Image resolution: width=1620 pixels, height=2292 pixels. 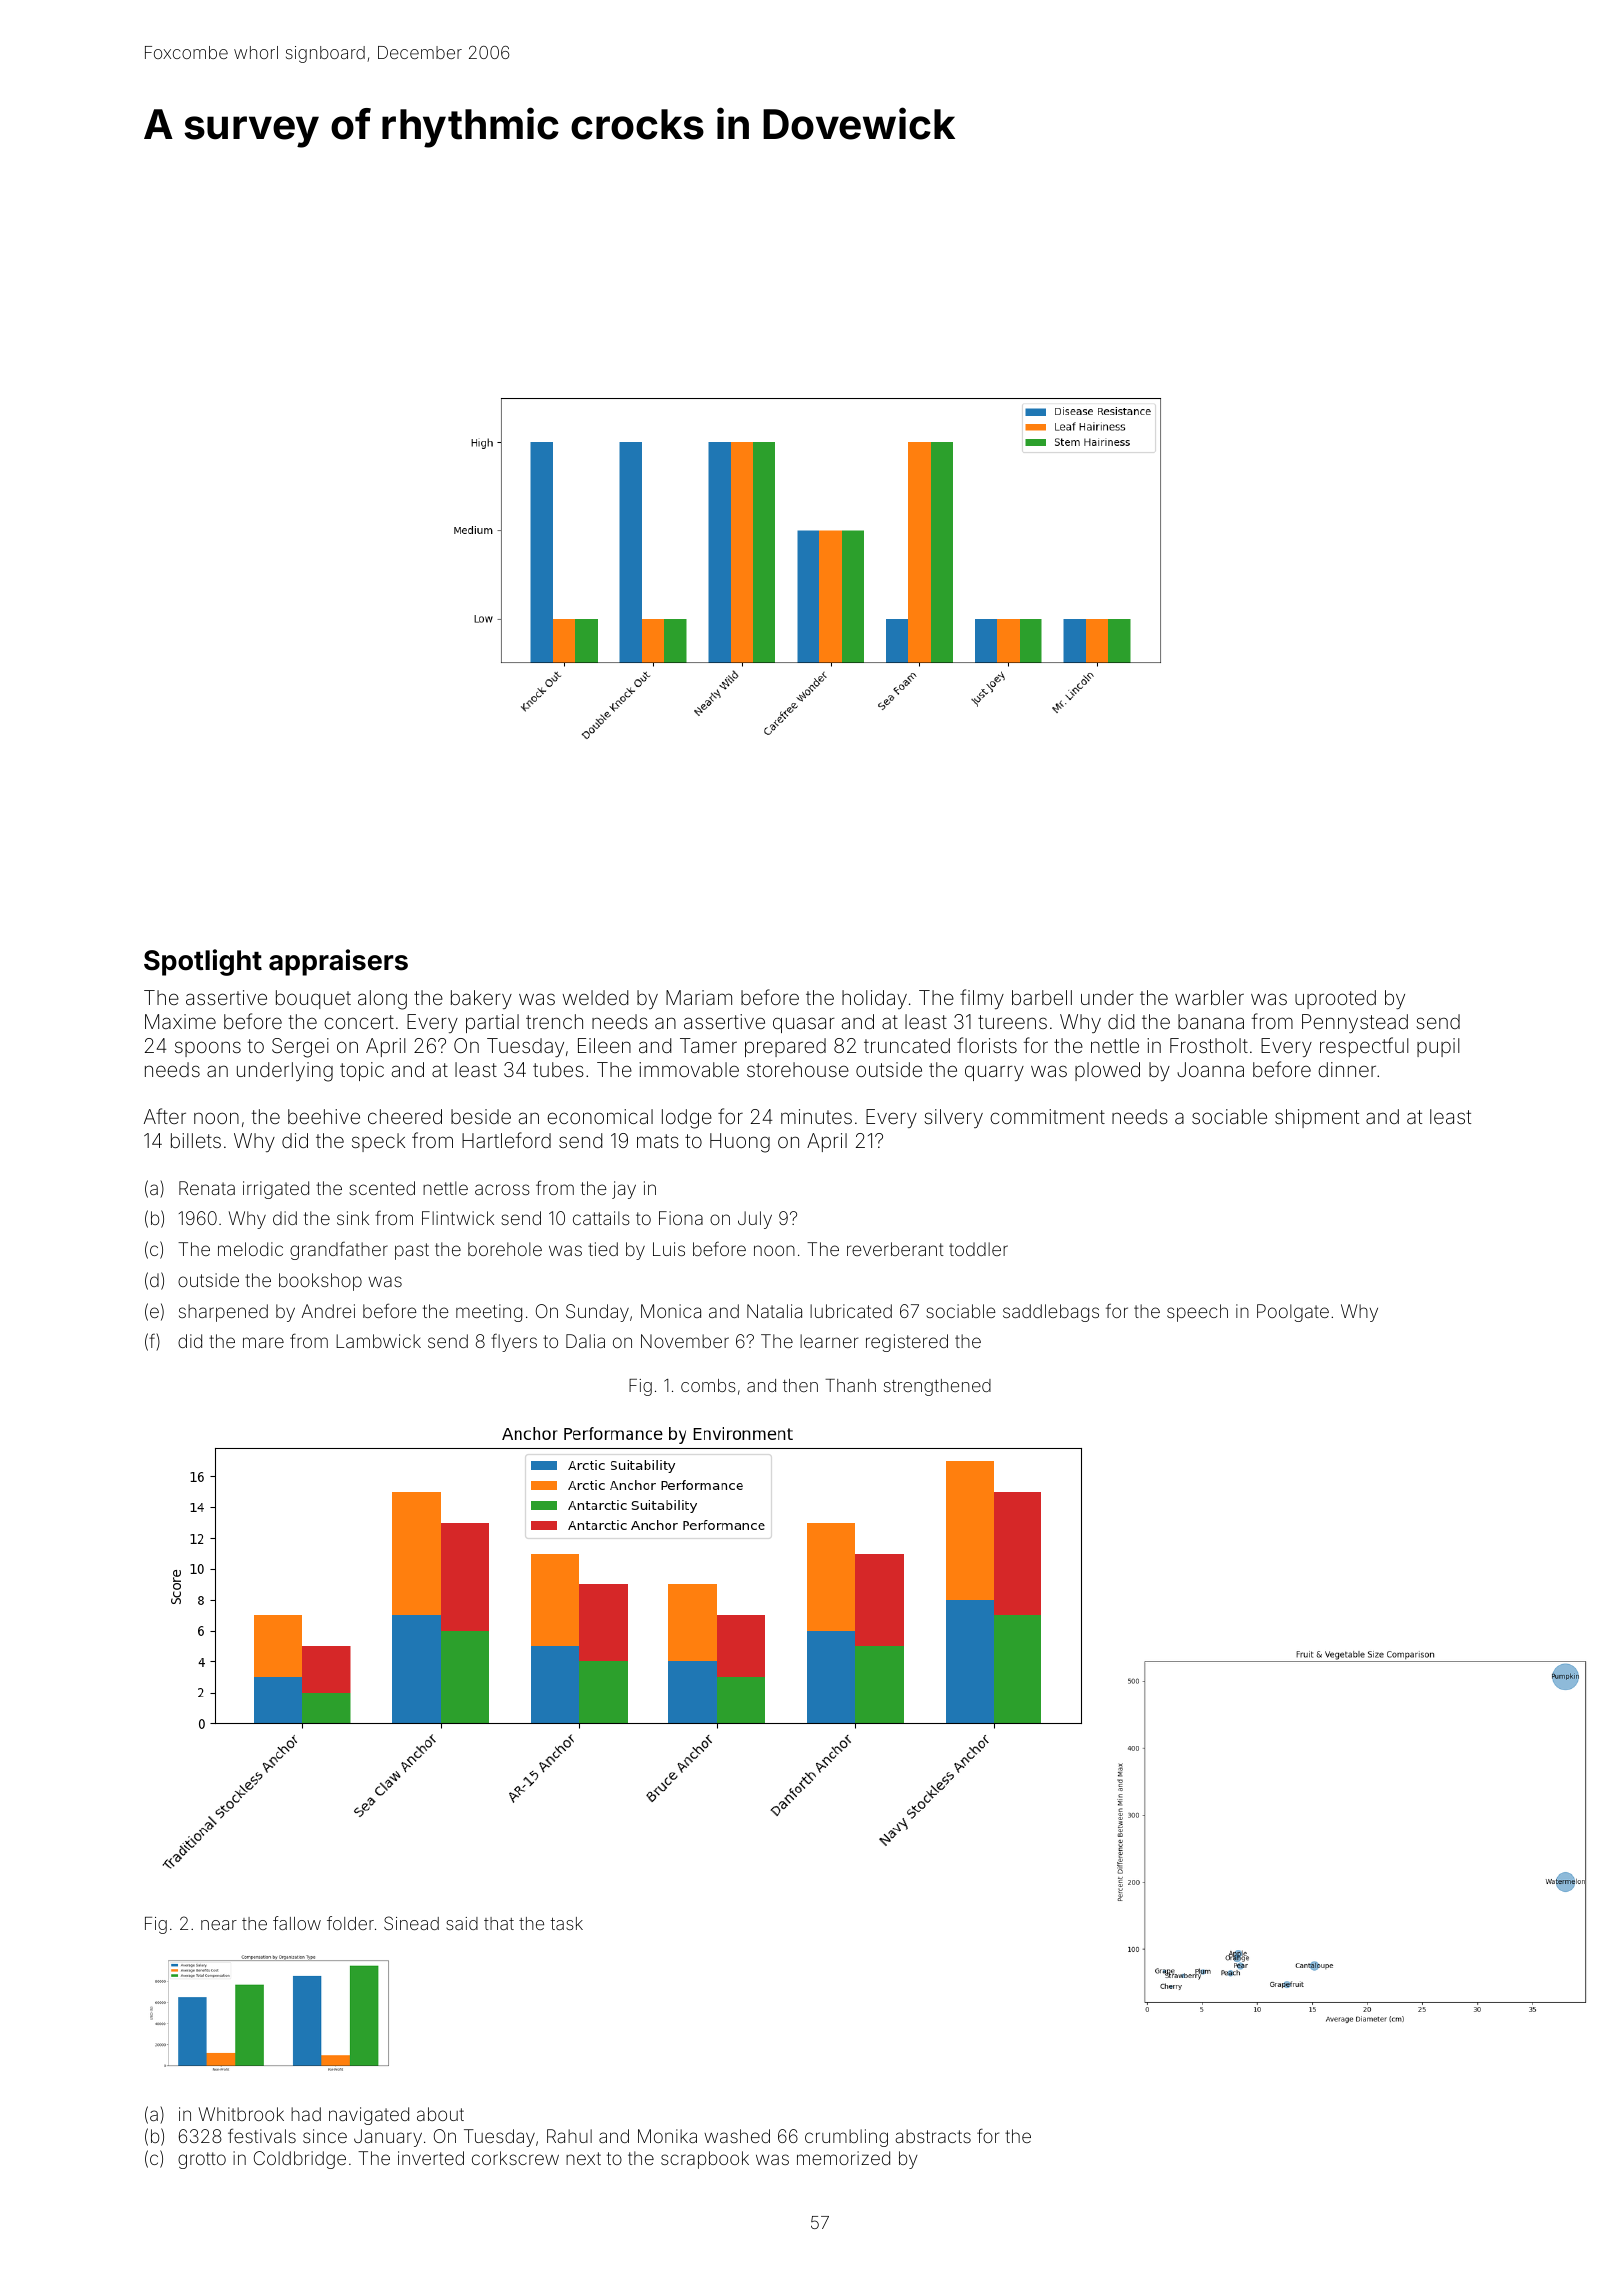 What do you see at coordinates (499, 1923) in the screenshot?
I see `that` at bounding box center [499, 1923].
